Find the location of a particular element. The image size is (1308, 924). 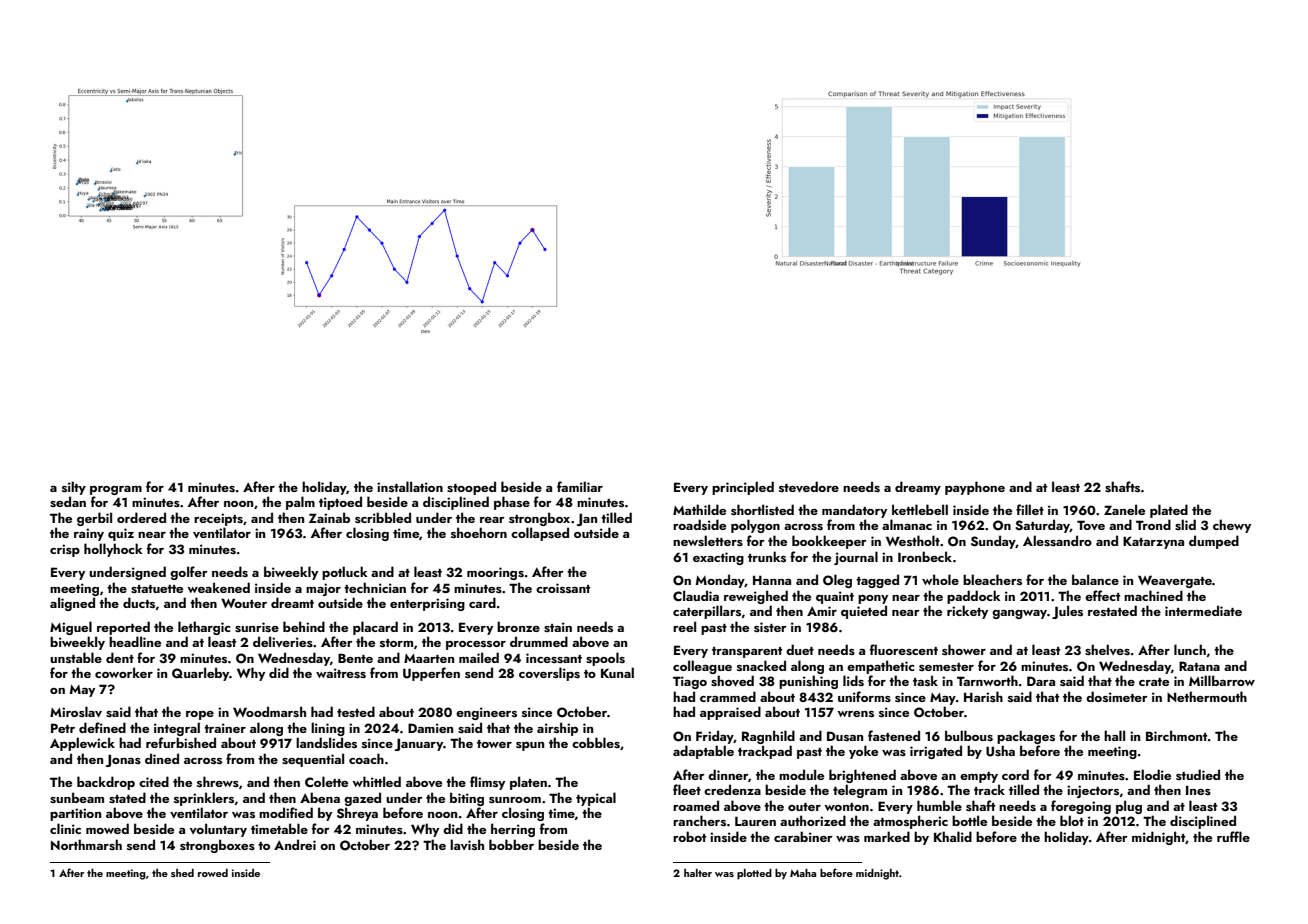

installation is located at coordinates (410, 486).
